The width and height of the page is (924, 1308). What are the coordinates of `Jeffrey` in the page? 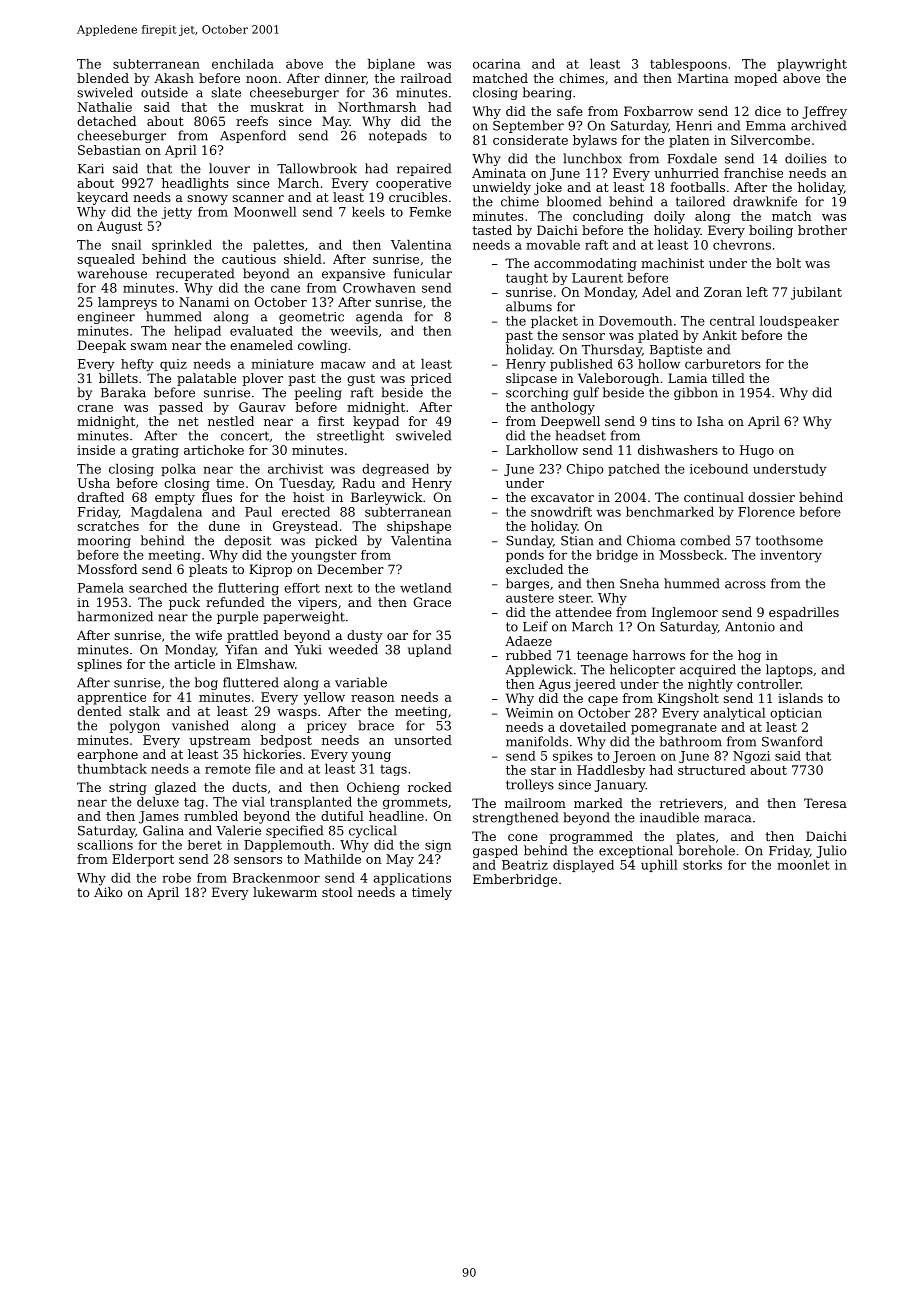 It's located at (824, 112).
